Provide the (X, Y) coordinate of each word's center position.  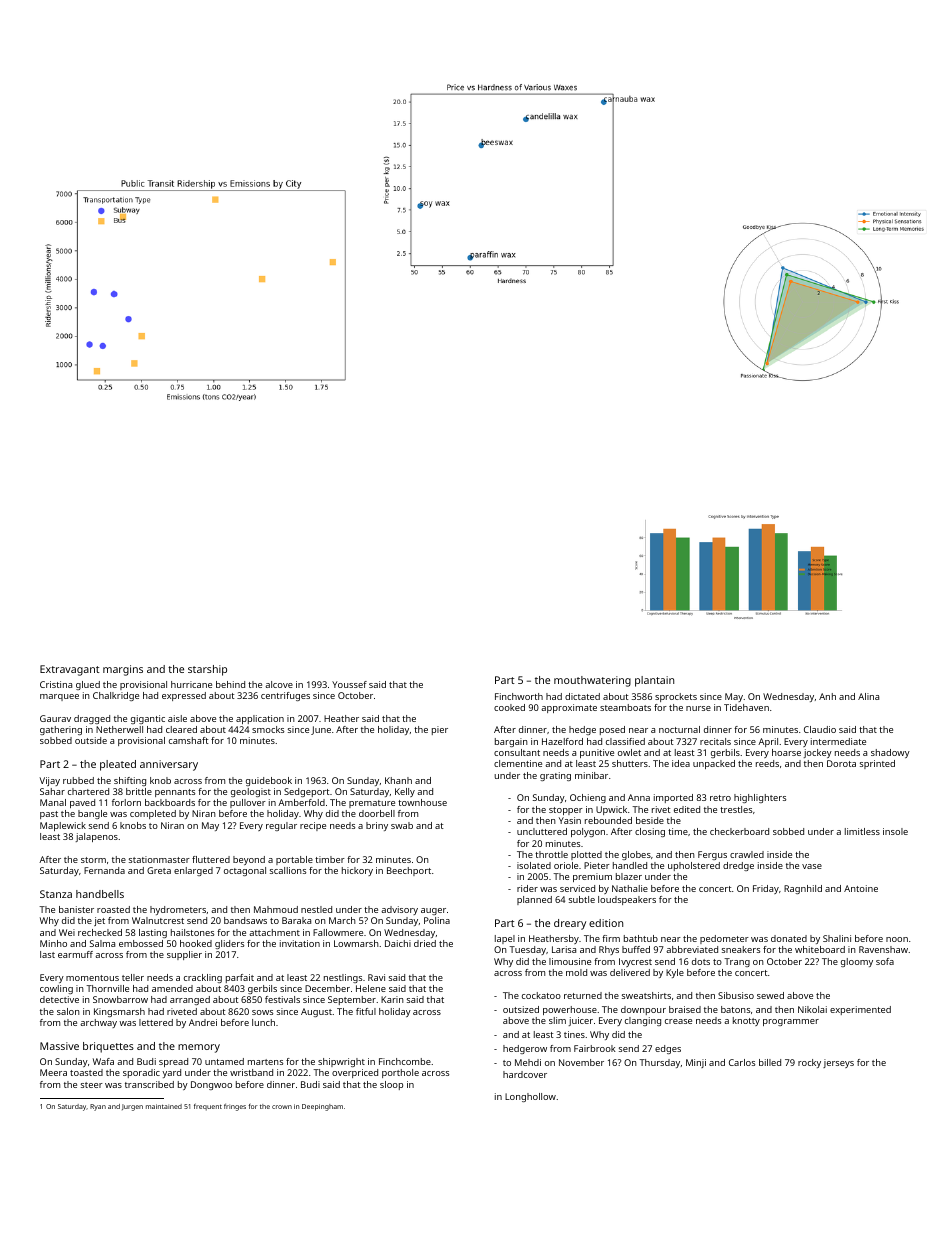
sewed (770, 995)
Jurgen (132, 1107)
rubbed (78, 780)
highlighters (760, 798)
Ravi (376, 977)
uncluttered (542, 831)
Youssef (349, 684)
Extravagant (70, 670)
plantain (654, 681)
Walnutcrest (158, 920)
